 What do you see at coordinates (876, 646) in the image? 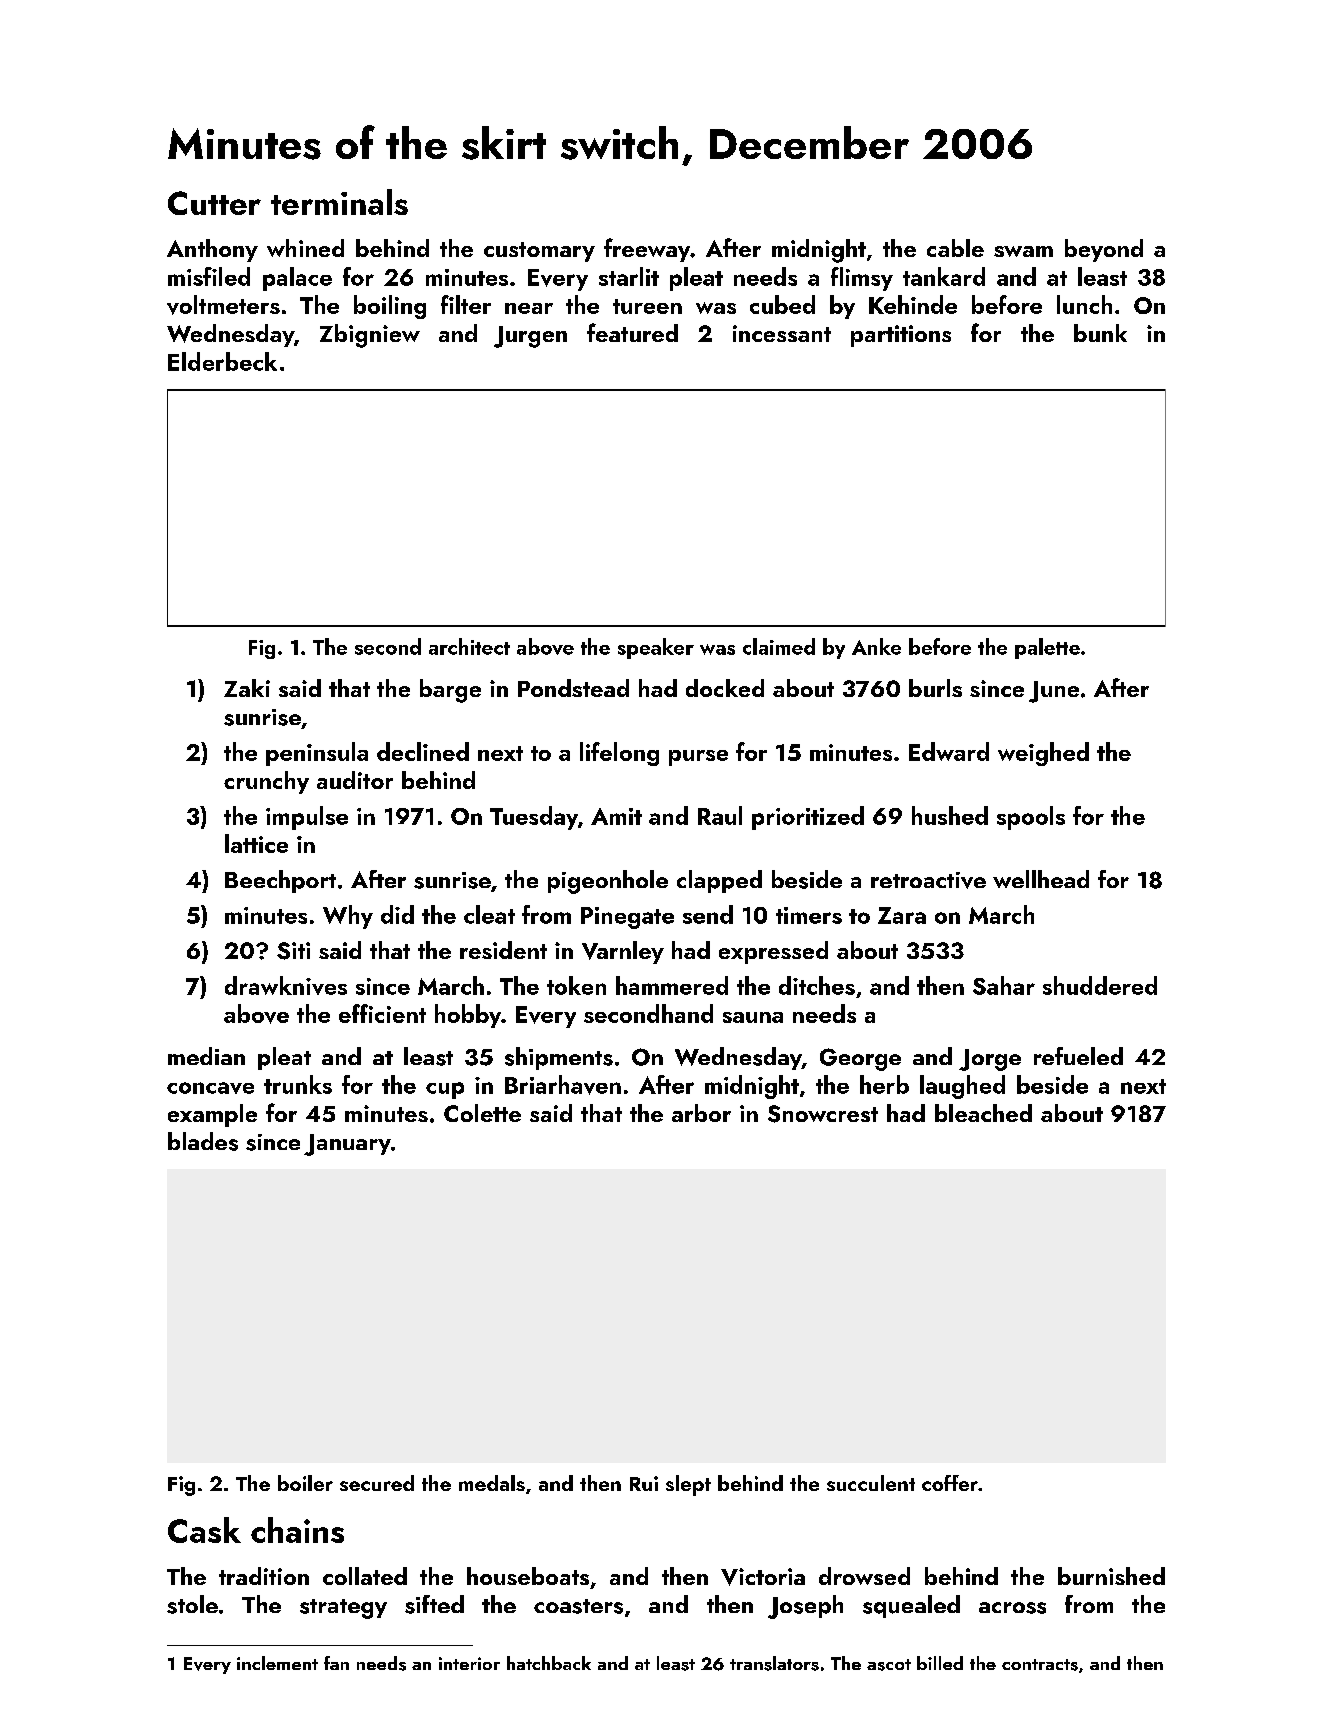
I see `Anke` at bounding box center [876, 646].
